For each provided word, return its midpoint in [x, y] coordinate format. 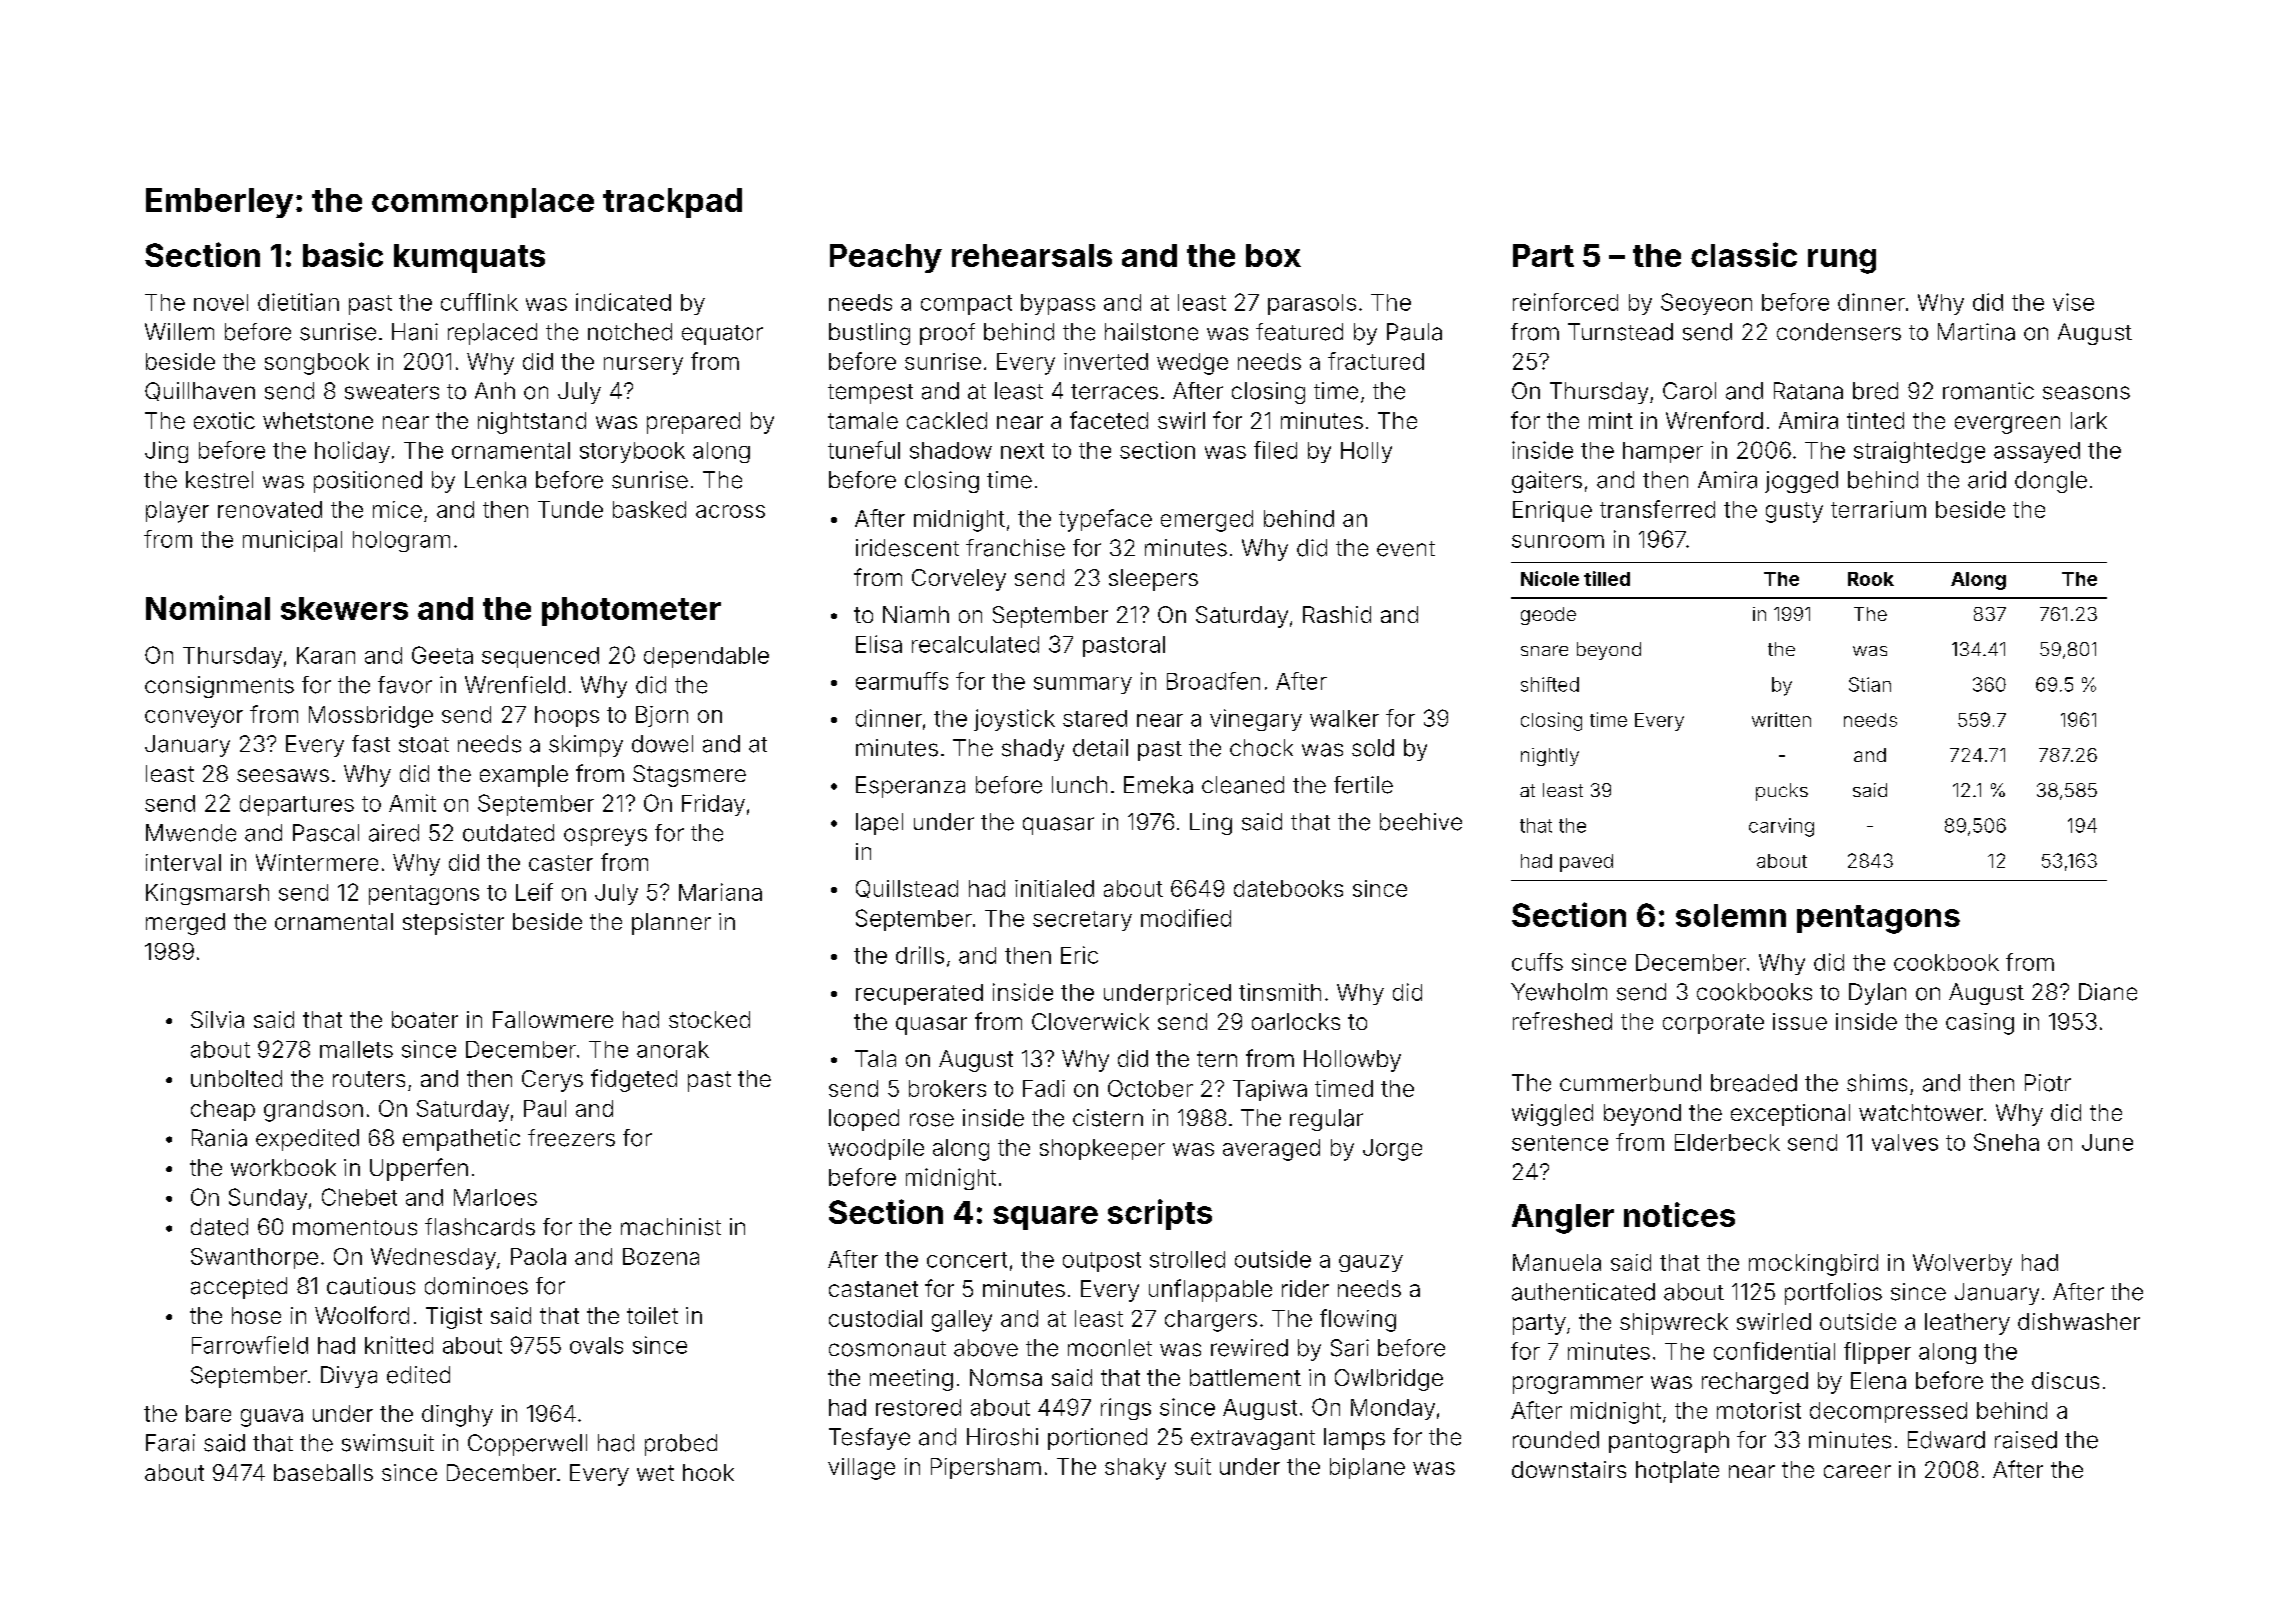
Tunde [570, 509]
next [1022, 451]
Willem [179, 332]
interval [183, 862]
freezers [571, 1138]
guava [272, 1418]
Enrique [1552, 511]
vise [2073, 302]
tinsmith [1280, 992]
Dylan [1877, 994]
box [1273, 255]
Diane [2108, 992]
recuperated [919, 994]
